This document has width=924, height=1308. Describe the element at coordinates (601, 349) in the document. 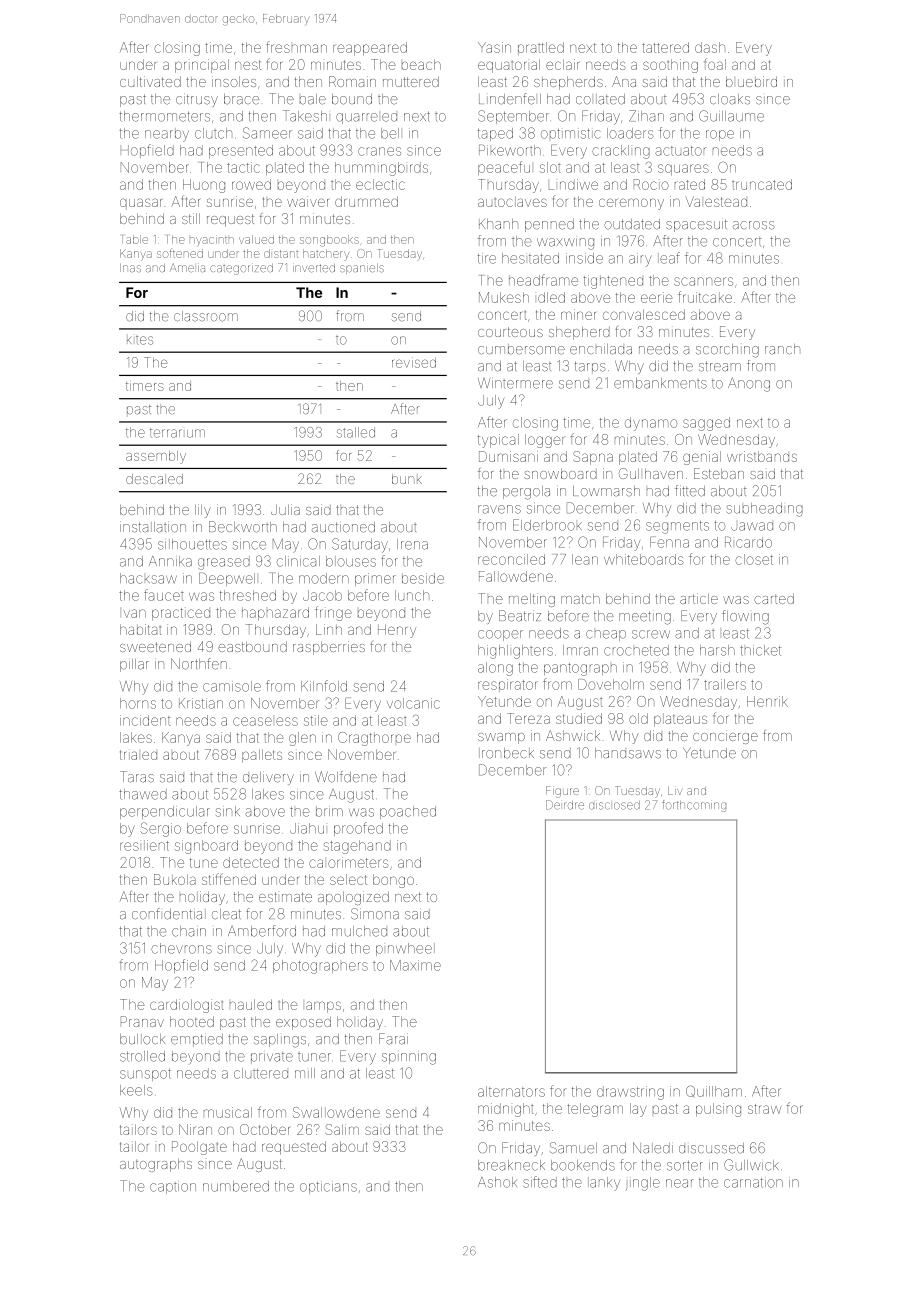

I see `enchilada` at that location.
